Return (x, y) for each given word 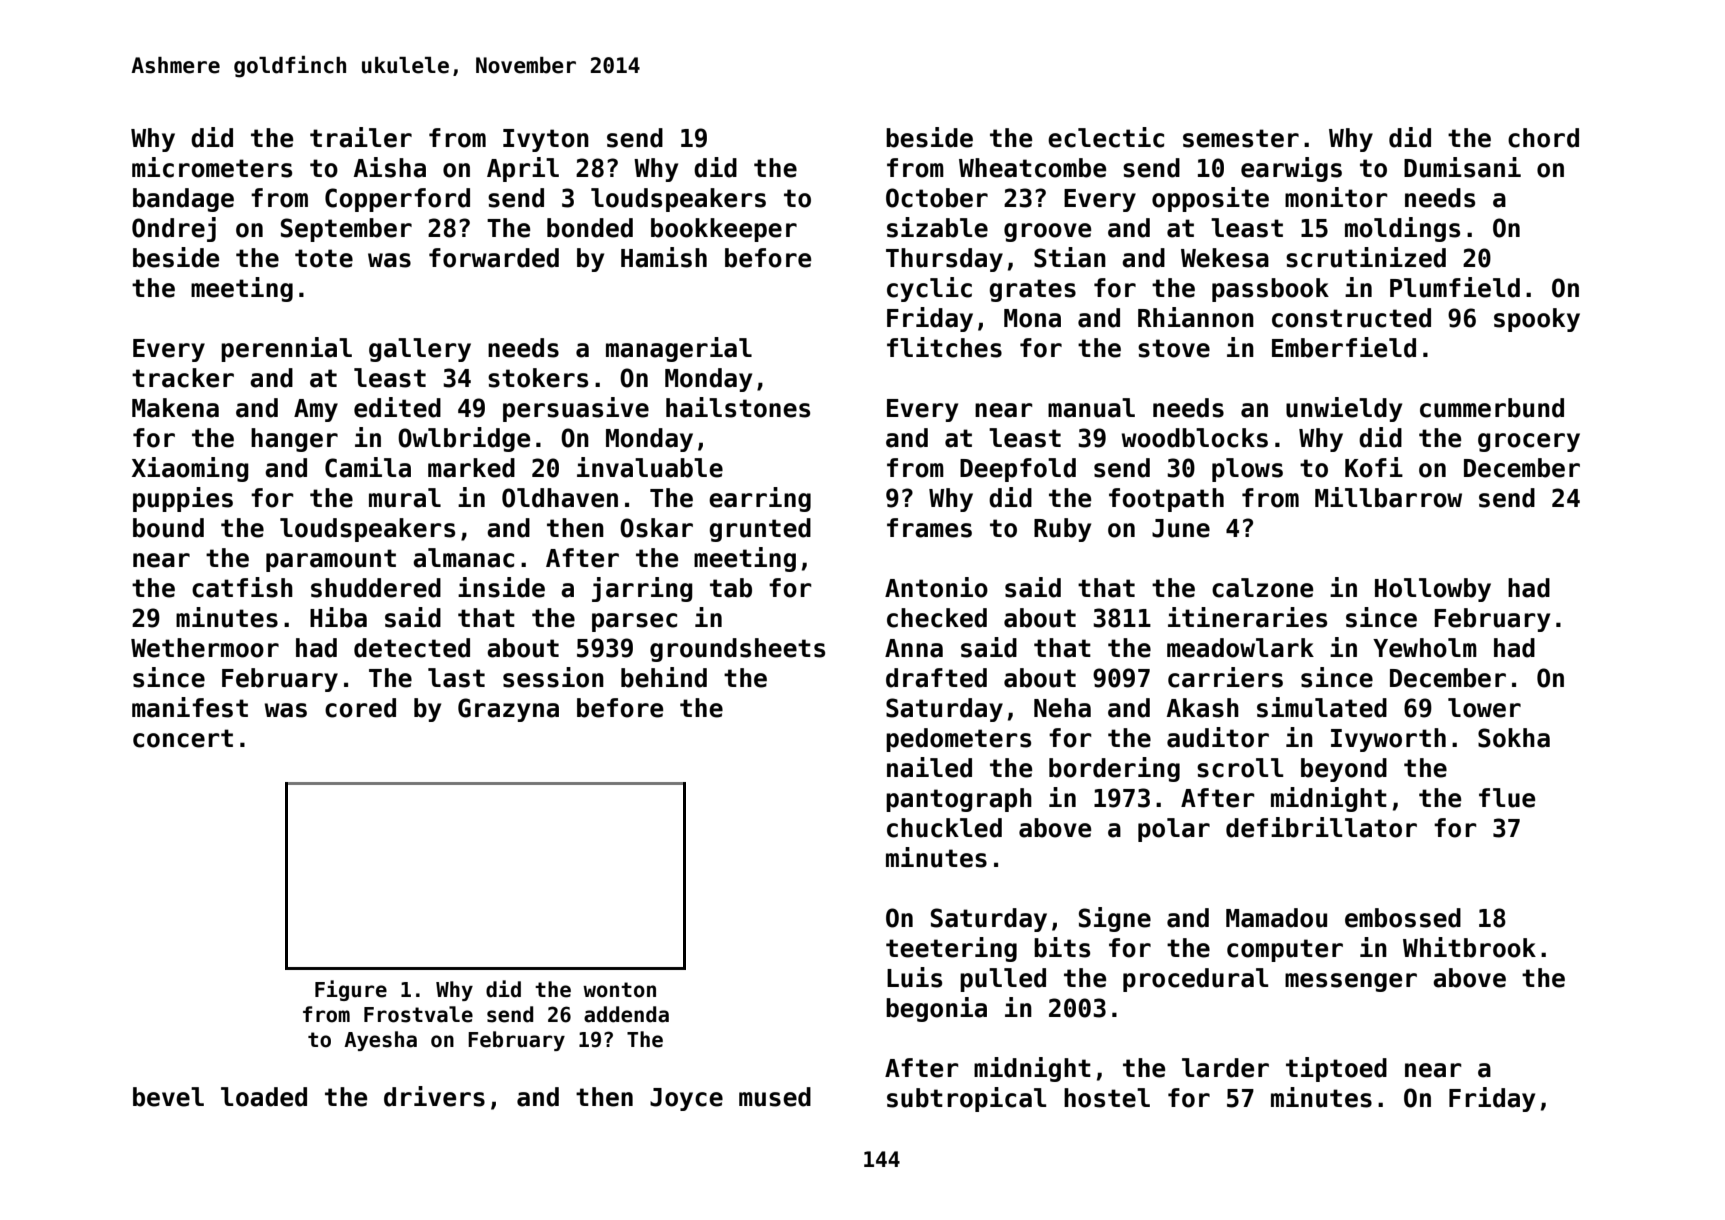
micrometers (212, 167)
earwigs (1291, 169)
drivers (434, 1096)
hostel (1107, 1098)
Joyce (686, 1099)
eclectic (1106, 137)
